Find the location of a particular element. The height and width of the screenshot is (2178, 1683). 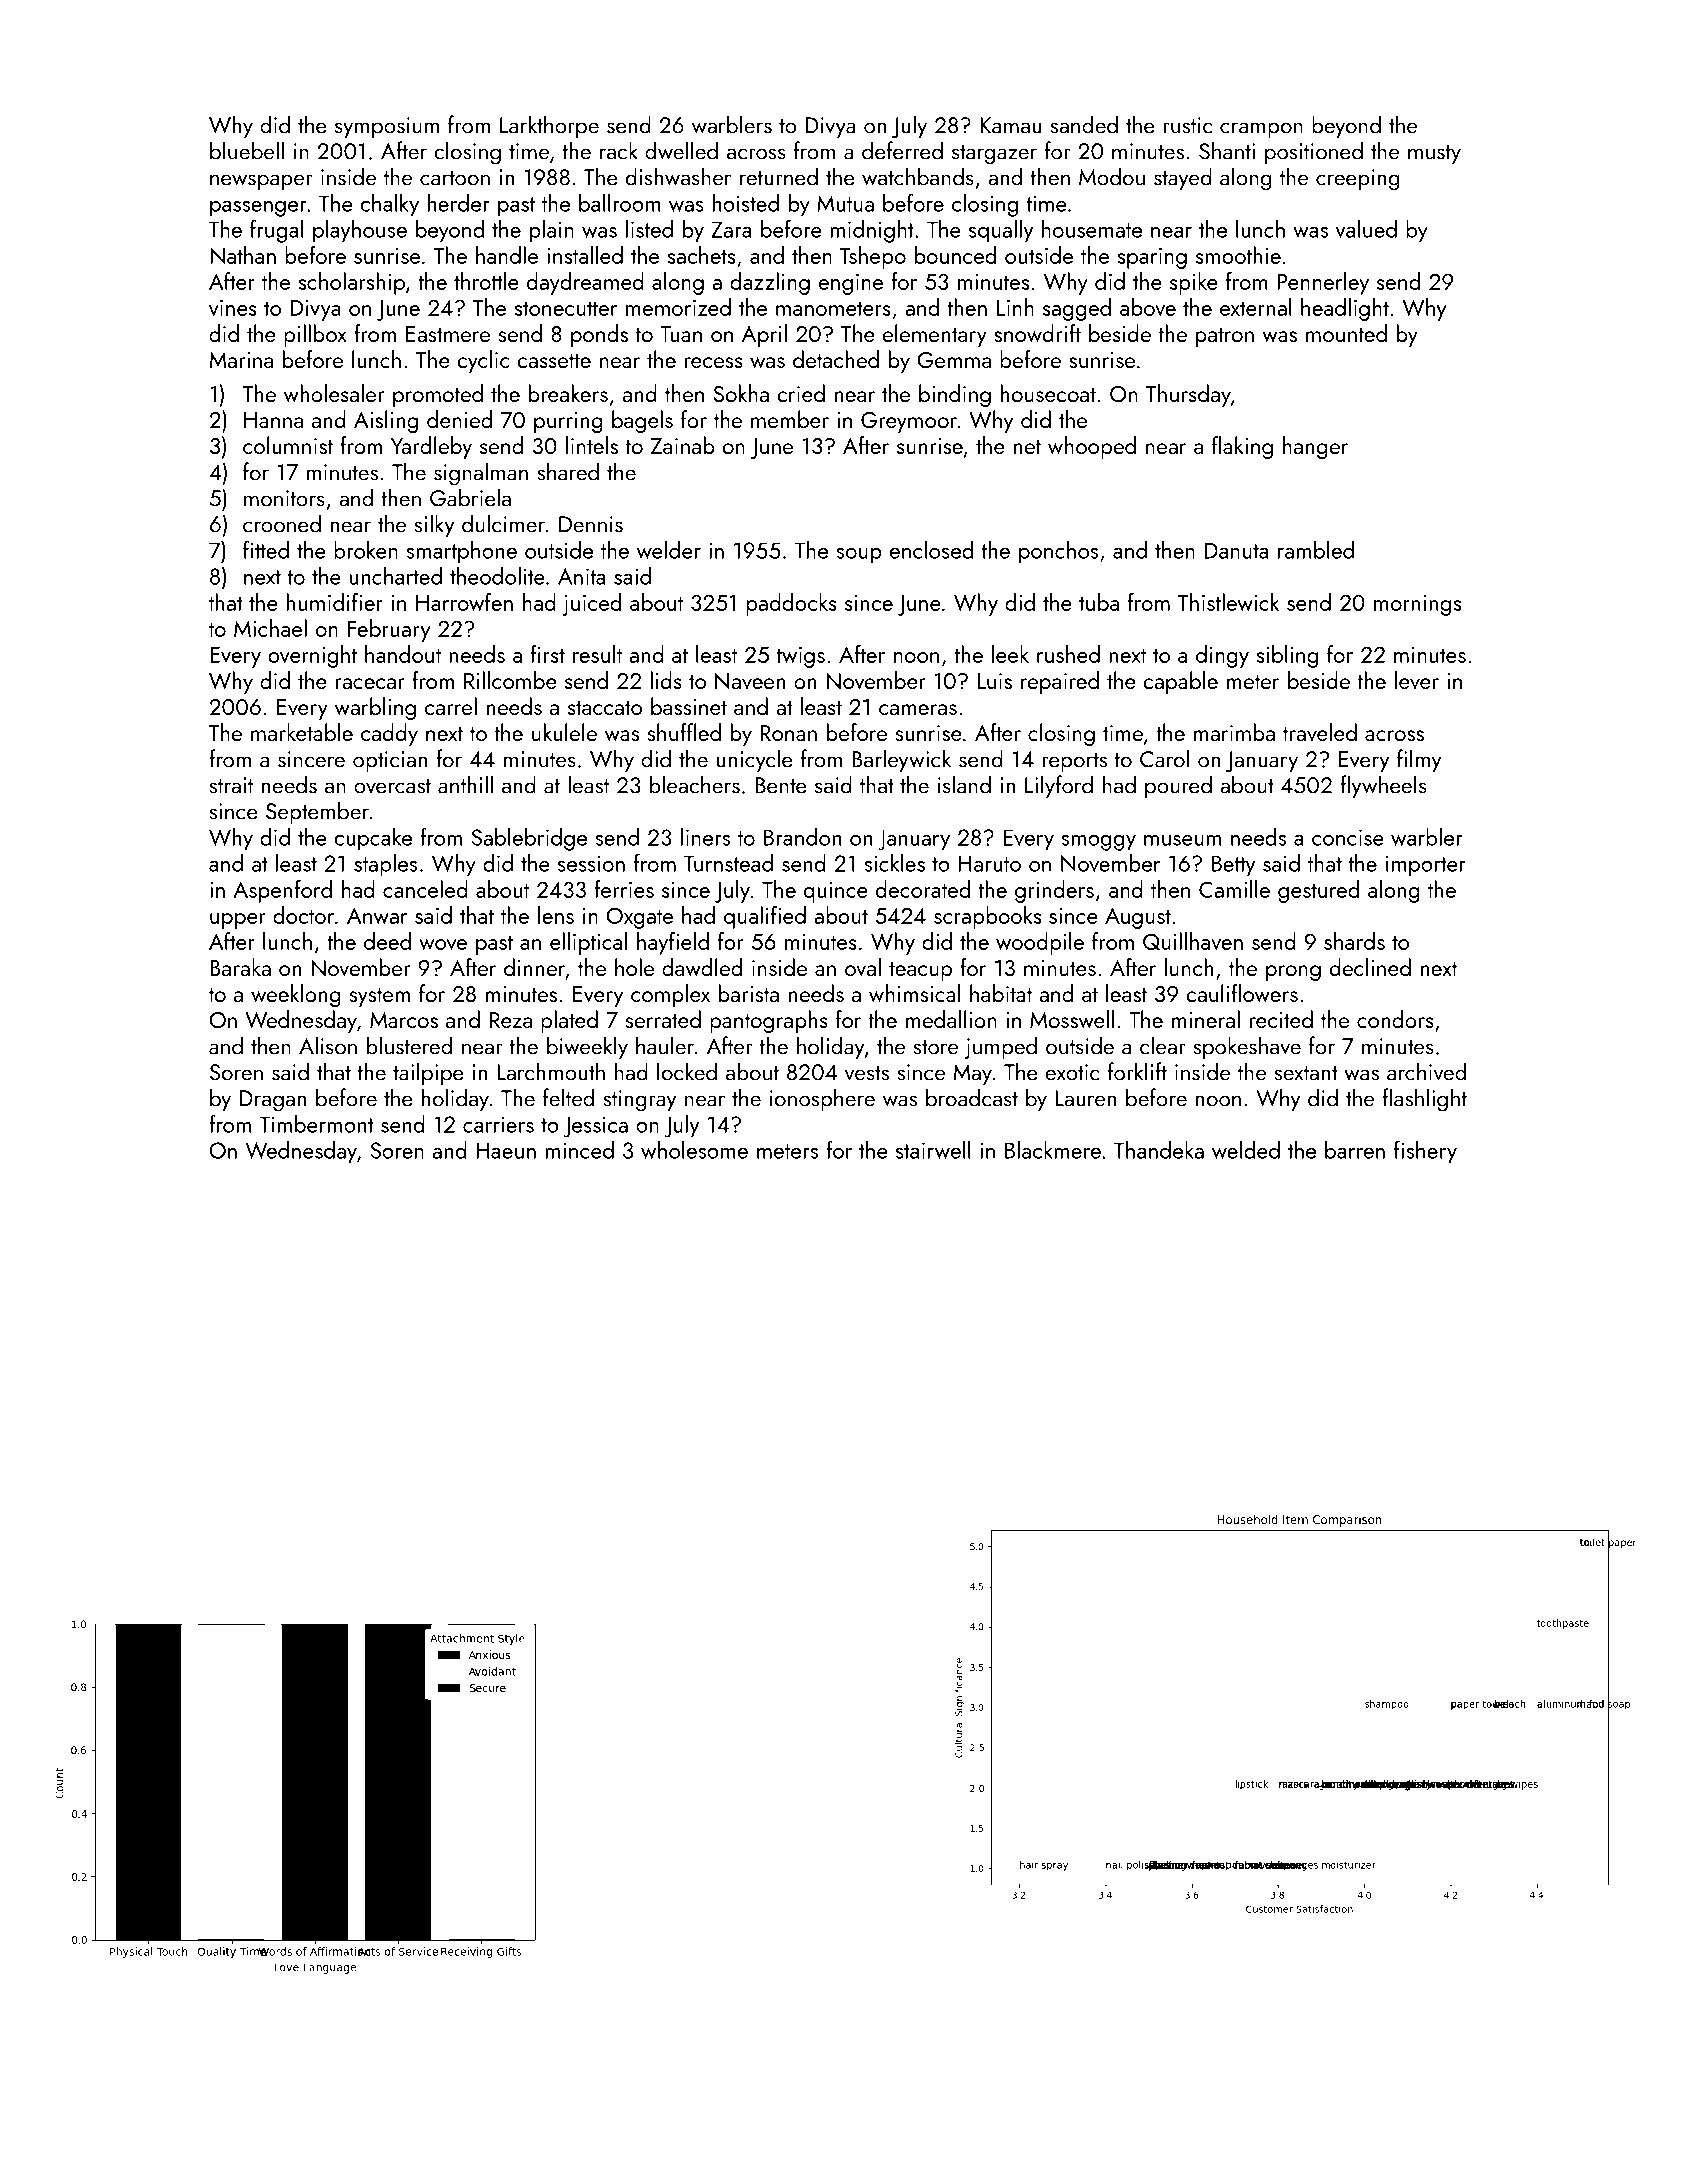

spokeshave is located at coordinates (1247, 1047).
